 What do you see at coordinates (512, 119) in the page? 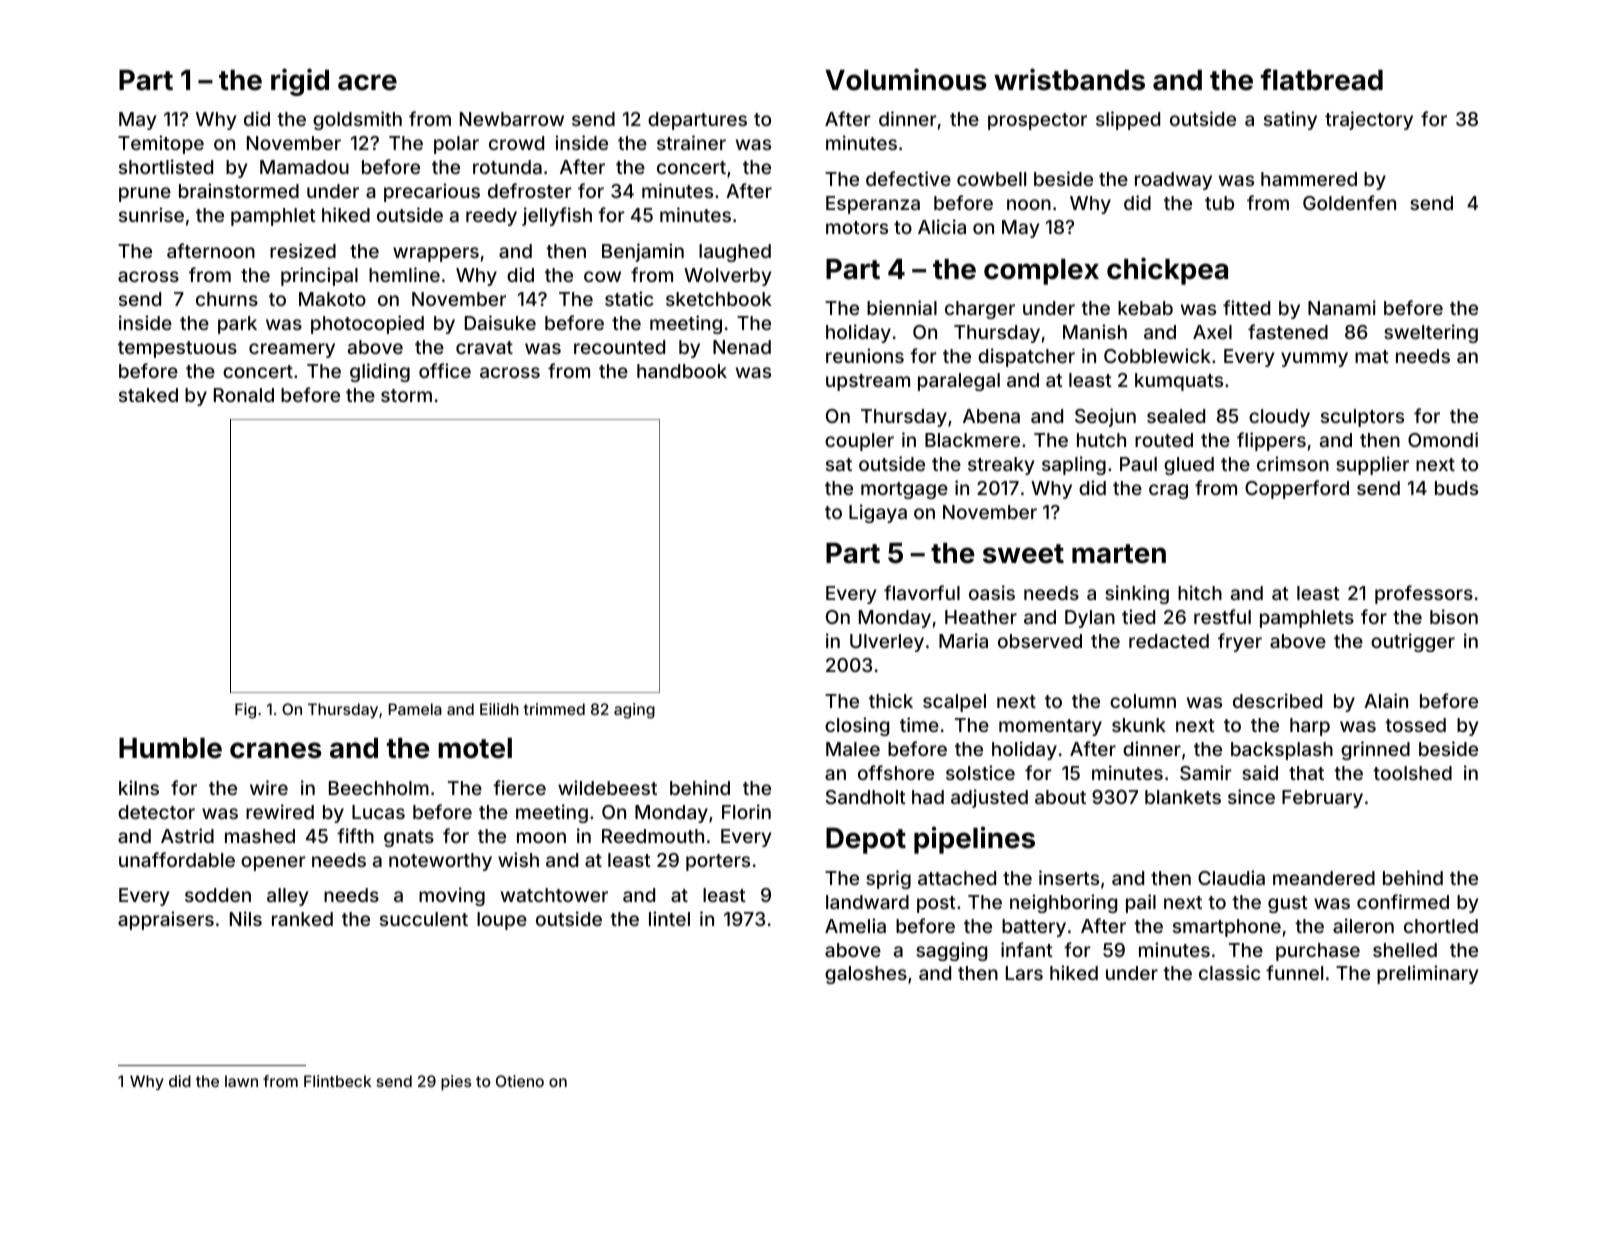
I see `Newbarrow` at bounding box center [512, 119].
